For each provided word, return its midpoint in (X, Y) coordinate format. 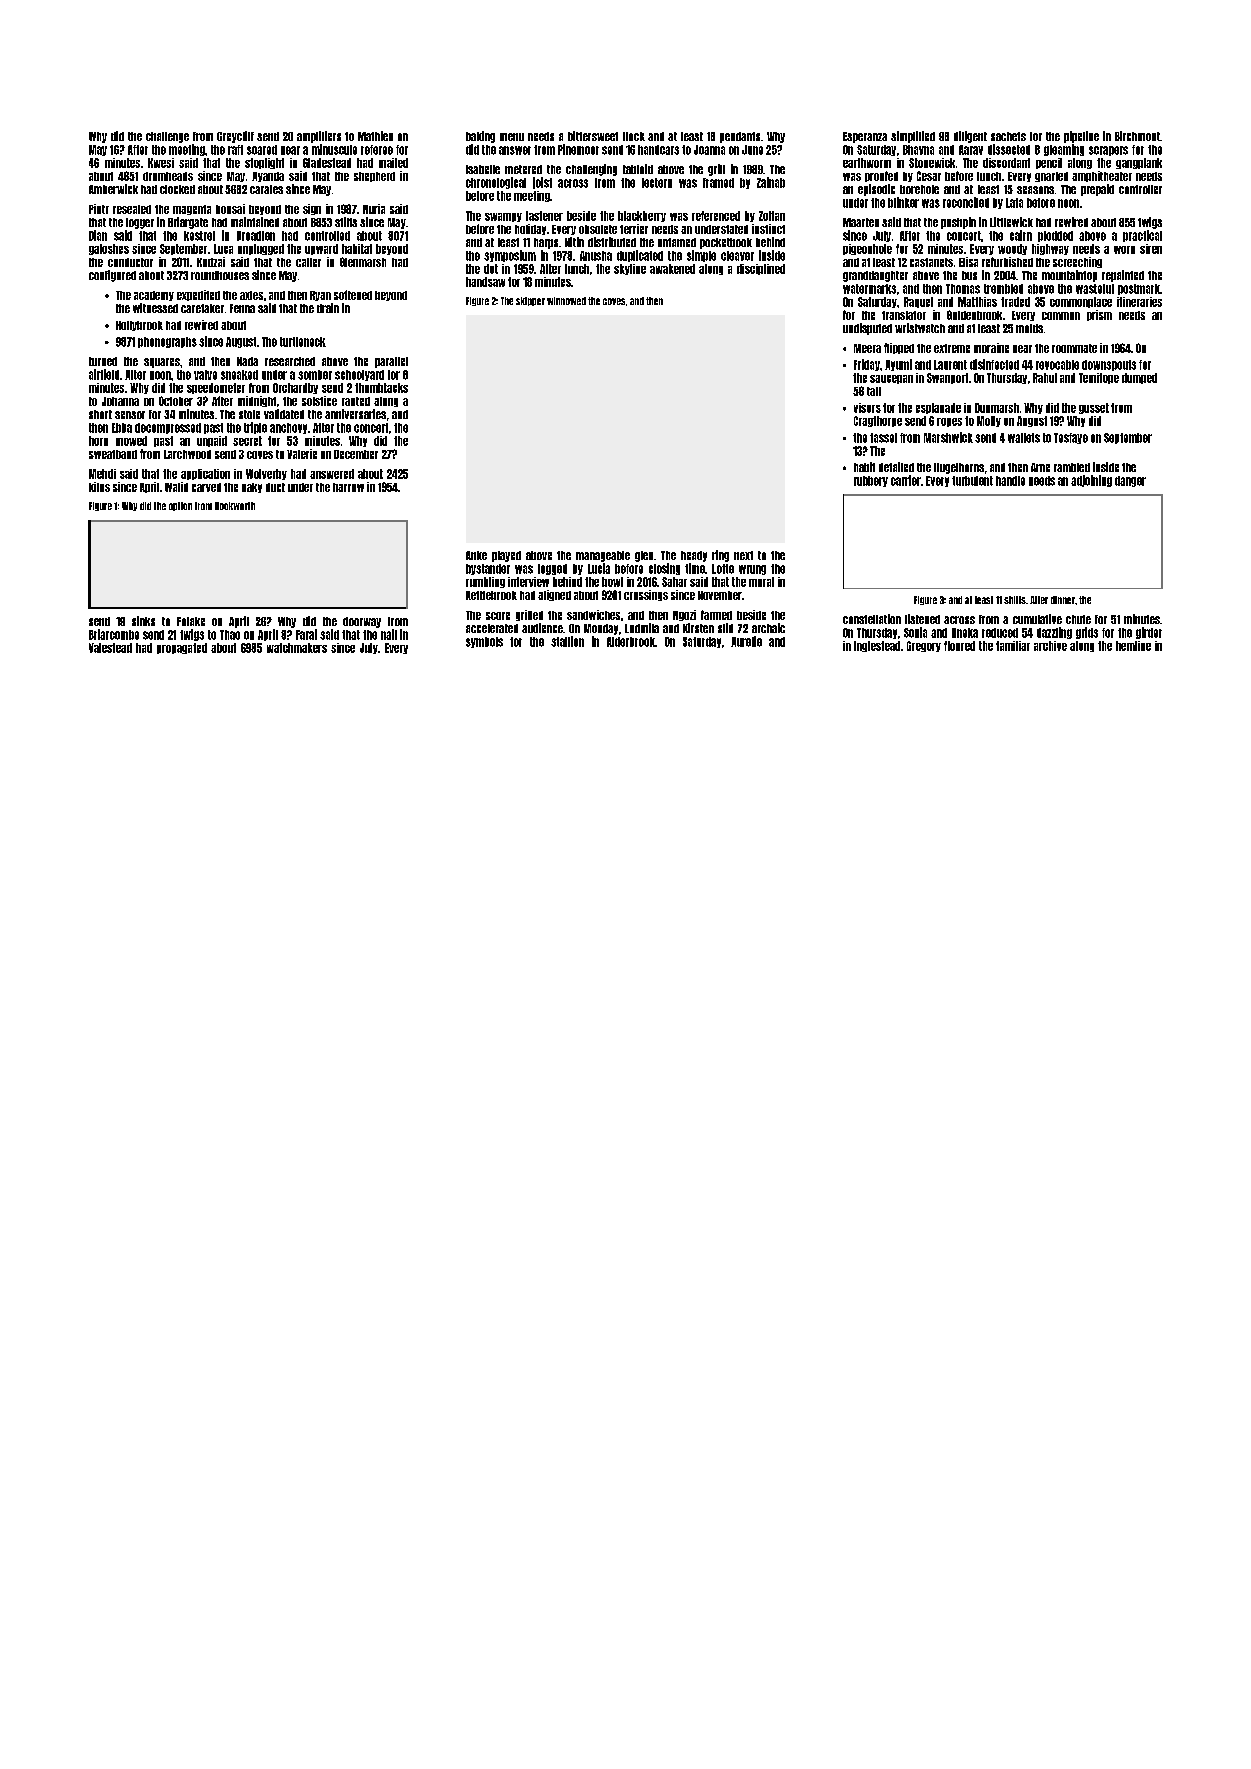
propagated (182, 648)
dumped (1139, 378)
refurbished (1007, 262)
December (356, 454)
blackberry (642, 216)
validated (284, 414)
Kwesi (161, 163)
